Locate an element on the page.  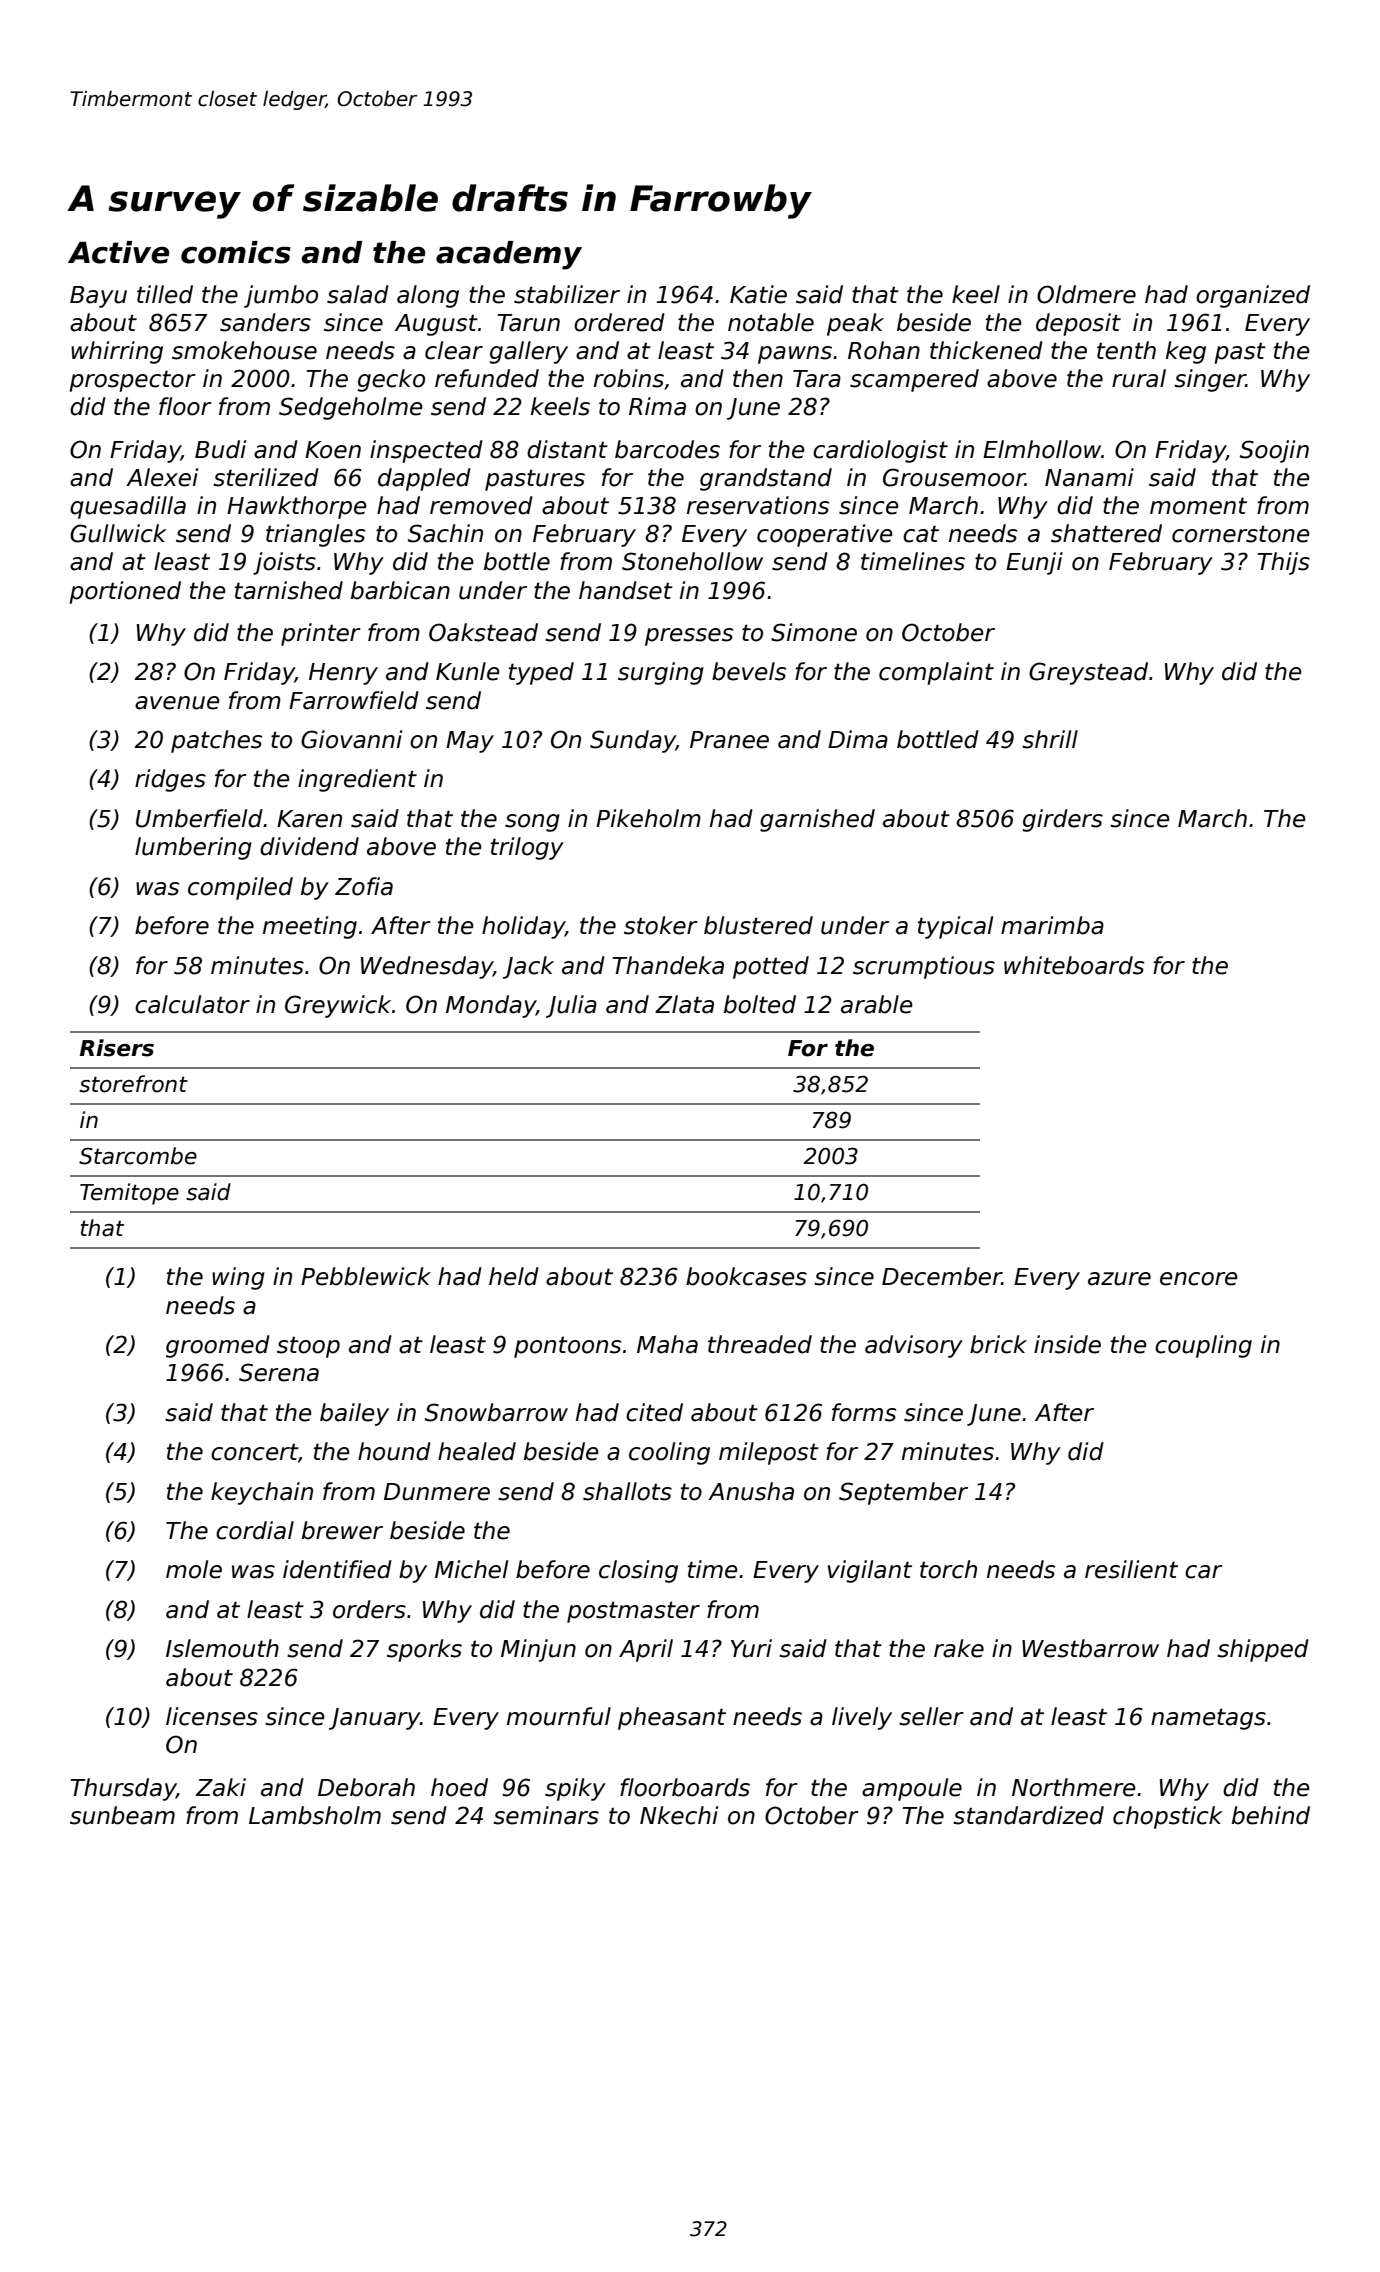
cooling is located at coordinates (669, 1453).
